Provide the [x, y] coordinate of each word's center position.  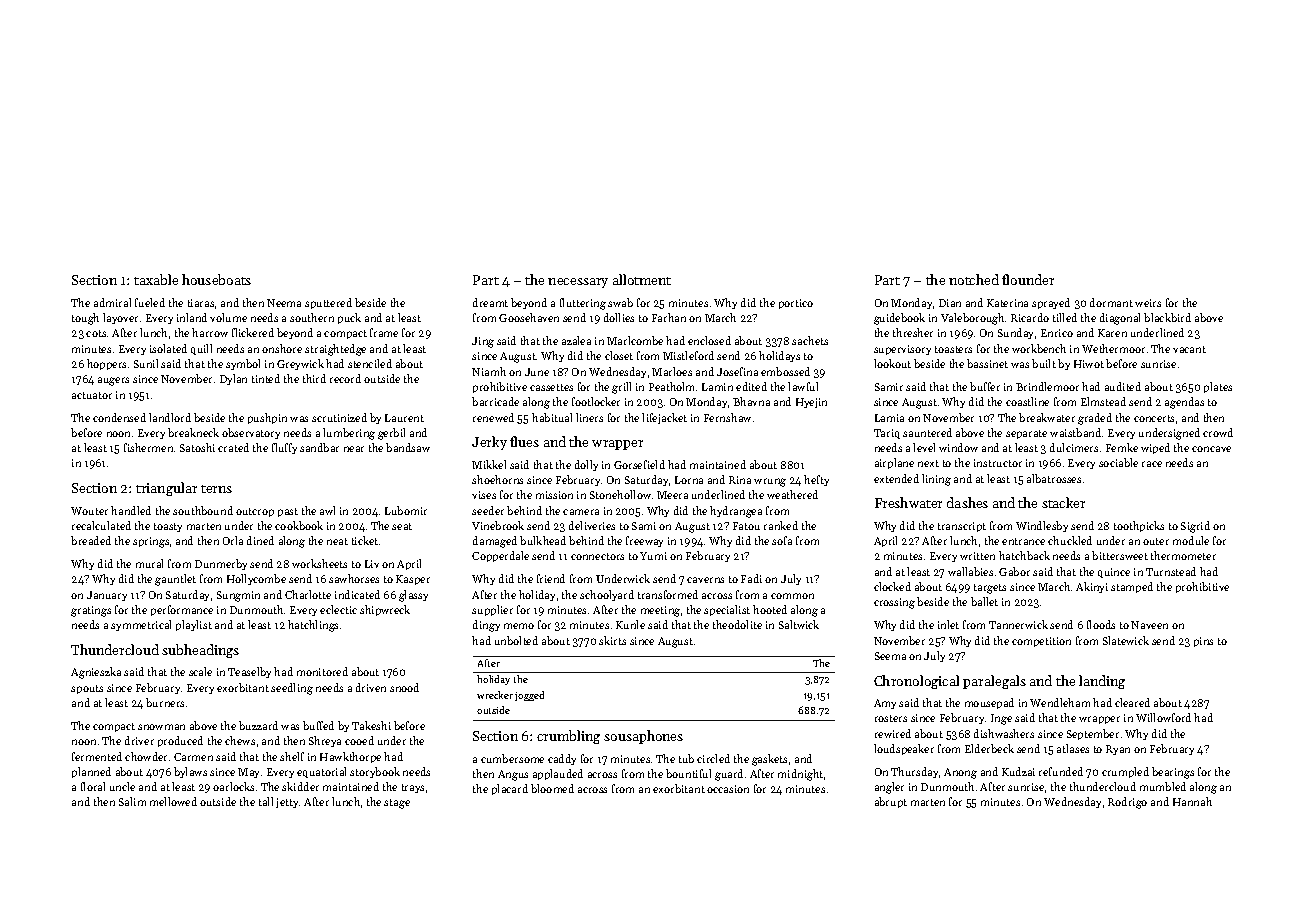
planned [91, 772]
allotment [642, 279]
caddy [562, 759]
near [354, 449]
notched [974, 279]
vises [484, 495]
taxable [156, 279]
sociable [1118, 462]
